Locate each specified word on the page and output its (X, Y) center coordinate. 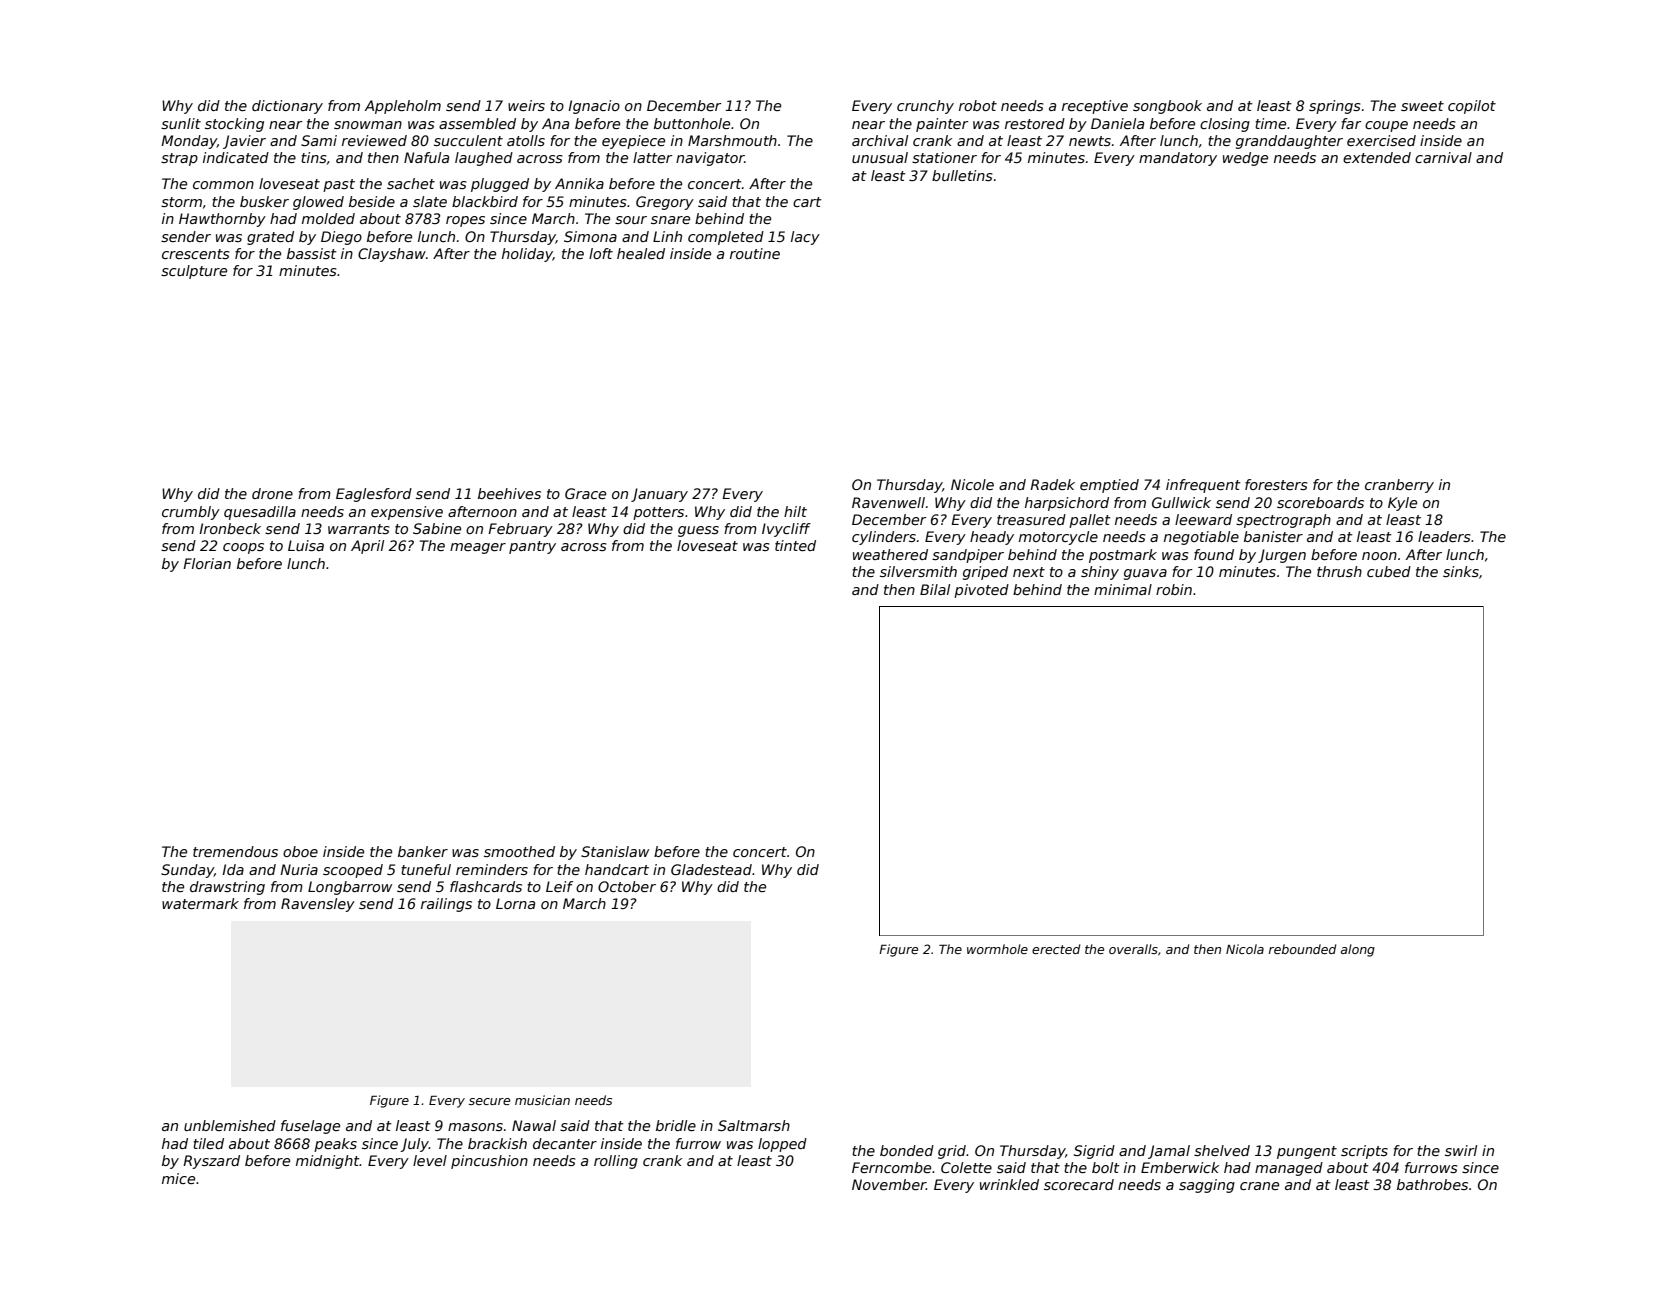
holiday (527, 255)
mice (178, 1178)
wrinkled (1009, 1184)
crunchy (925, 107)
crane (1259, 1186)
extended (1377, 157)
